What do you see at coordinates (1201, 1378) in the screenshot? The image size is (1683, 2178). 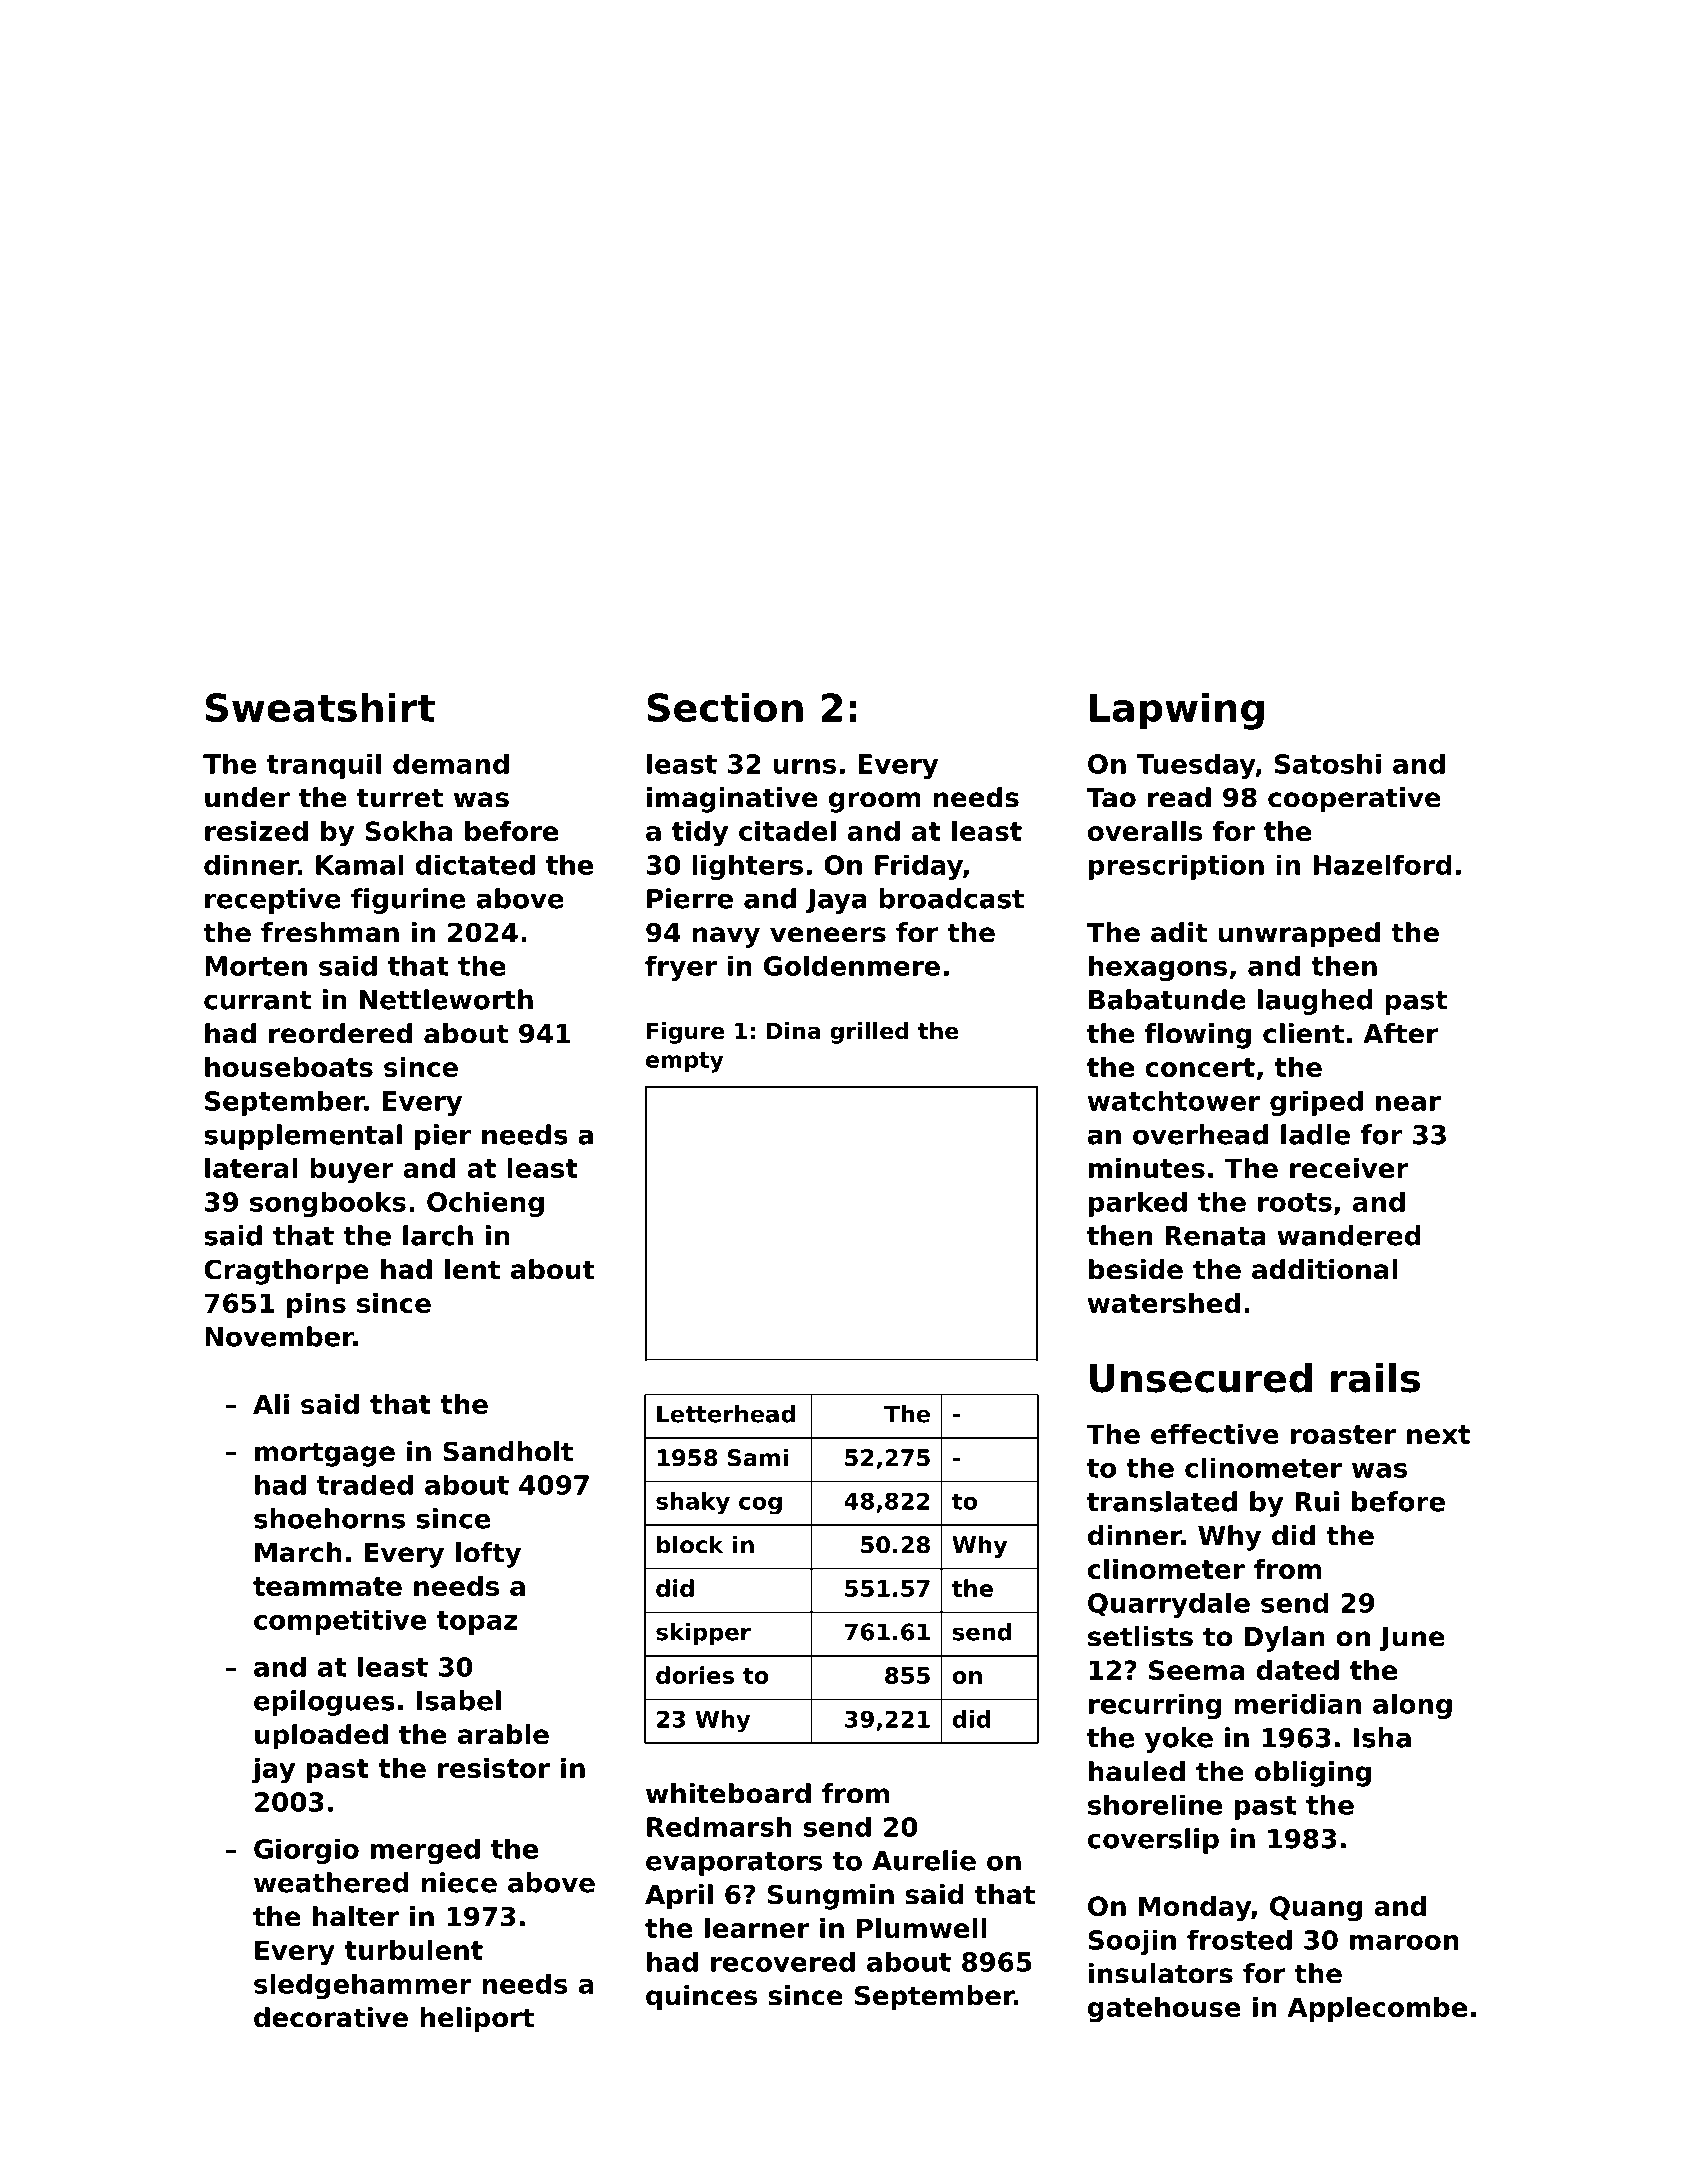 I see `Unsecured` at bounding box center [1201, 1378].
